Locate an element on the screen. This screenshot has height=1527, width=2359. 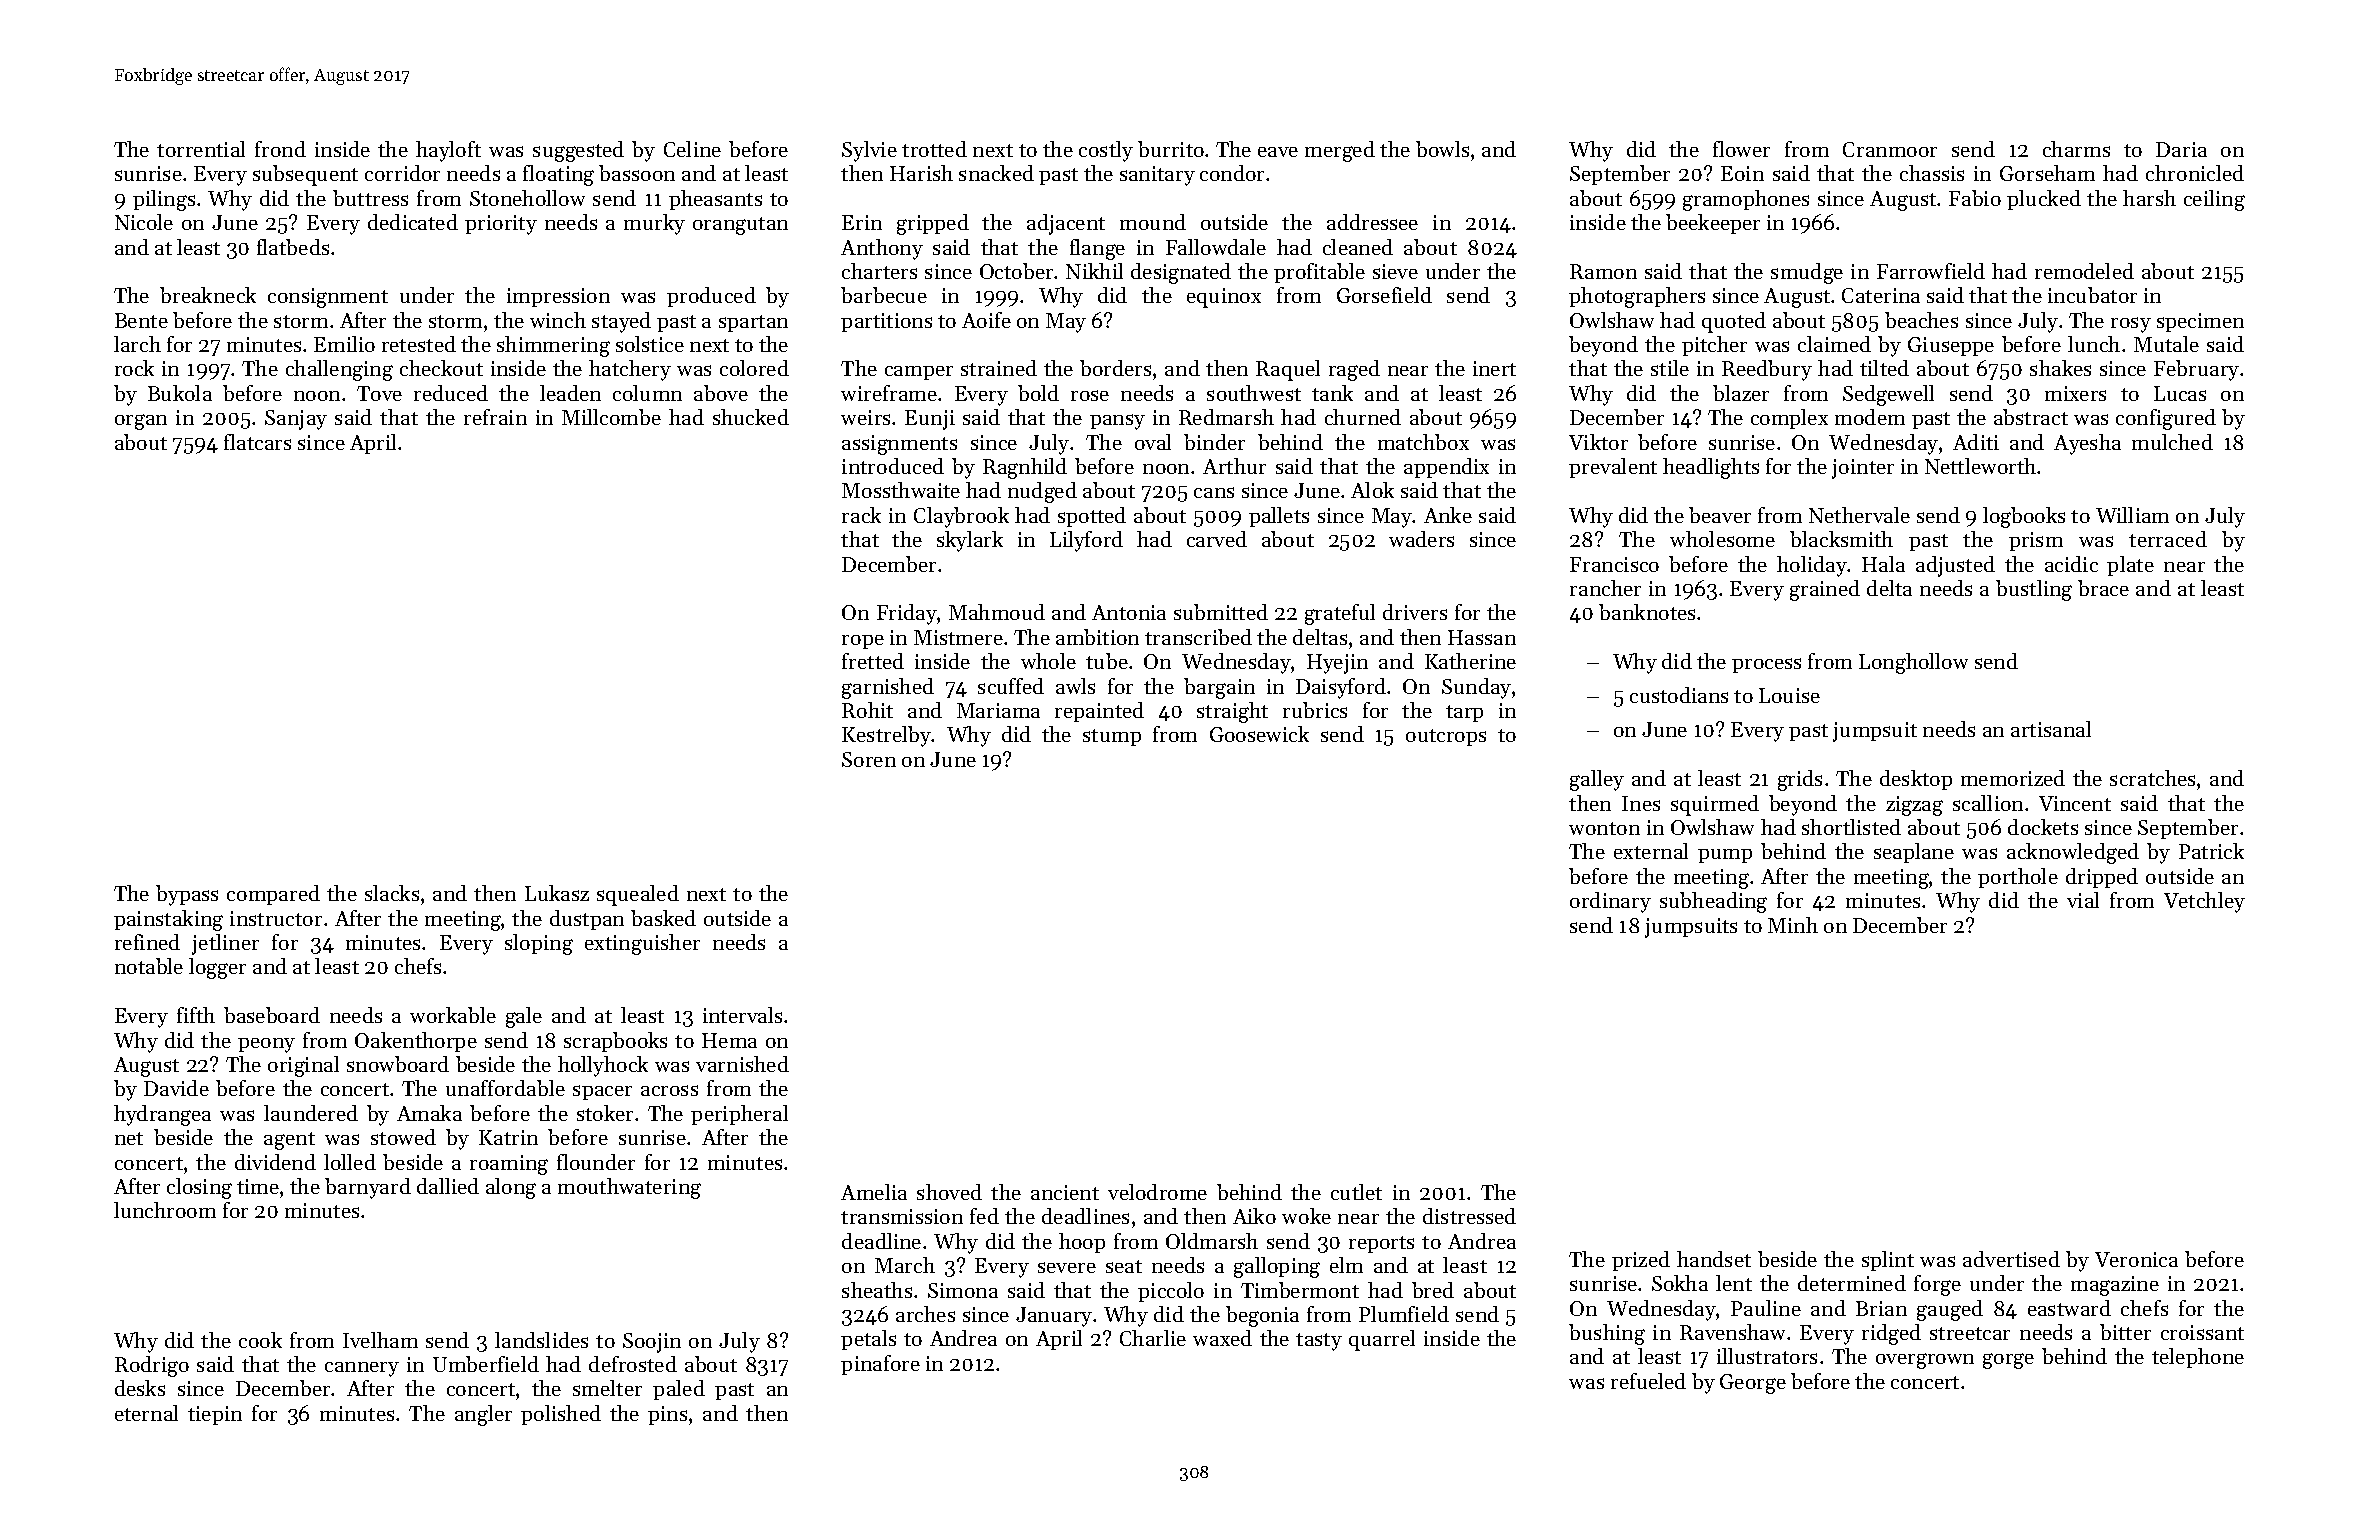
flower is located at coordinates (1741, 149).
